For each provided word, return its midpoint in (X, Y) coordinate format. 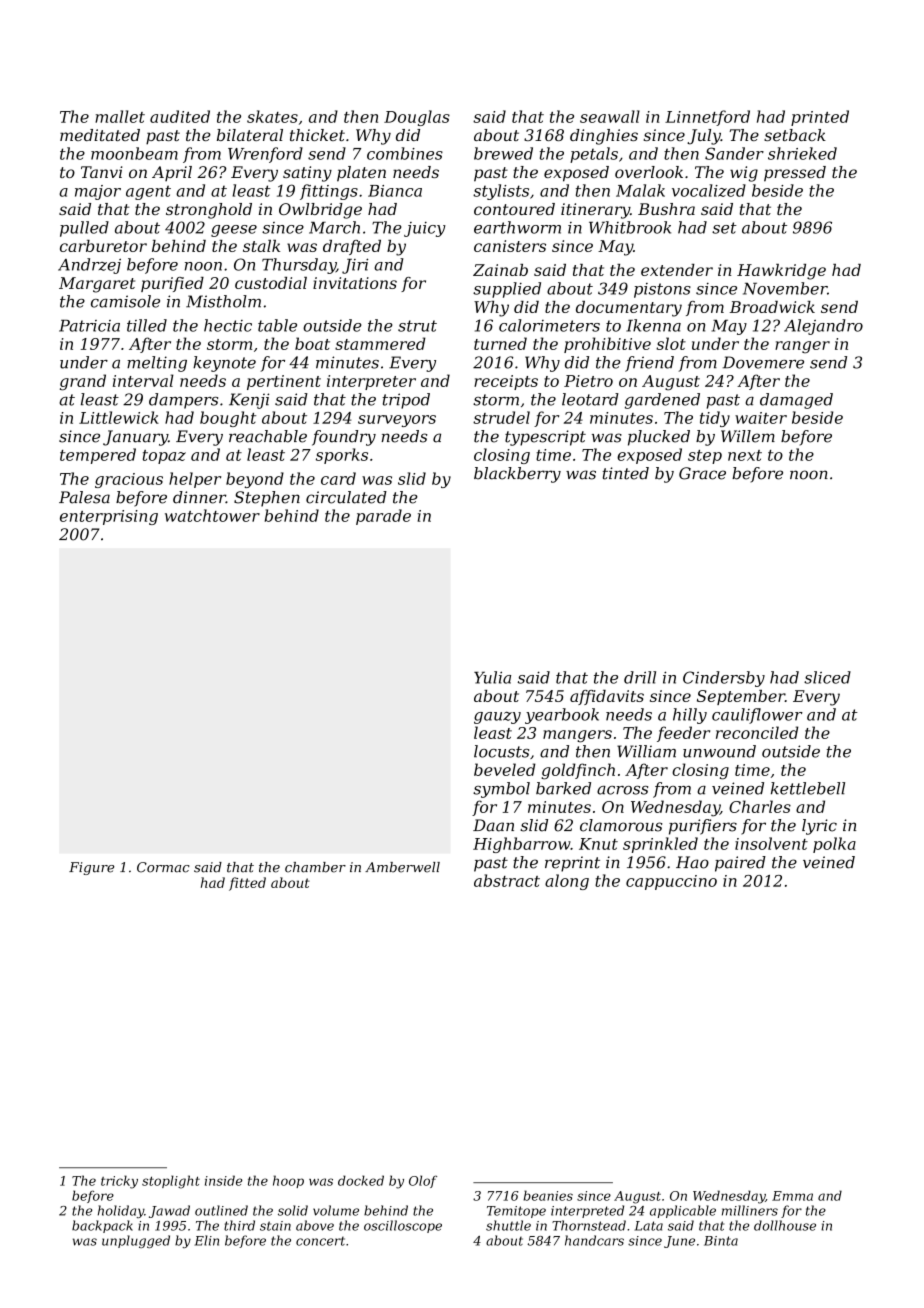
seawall (610, 116)
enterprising (109, 517)
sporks (342, 456)
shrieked (802, 153)
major (98, 192)
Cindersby (724, 679)
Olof (423, 1181)
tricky (119, 1182)
